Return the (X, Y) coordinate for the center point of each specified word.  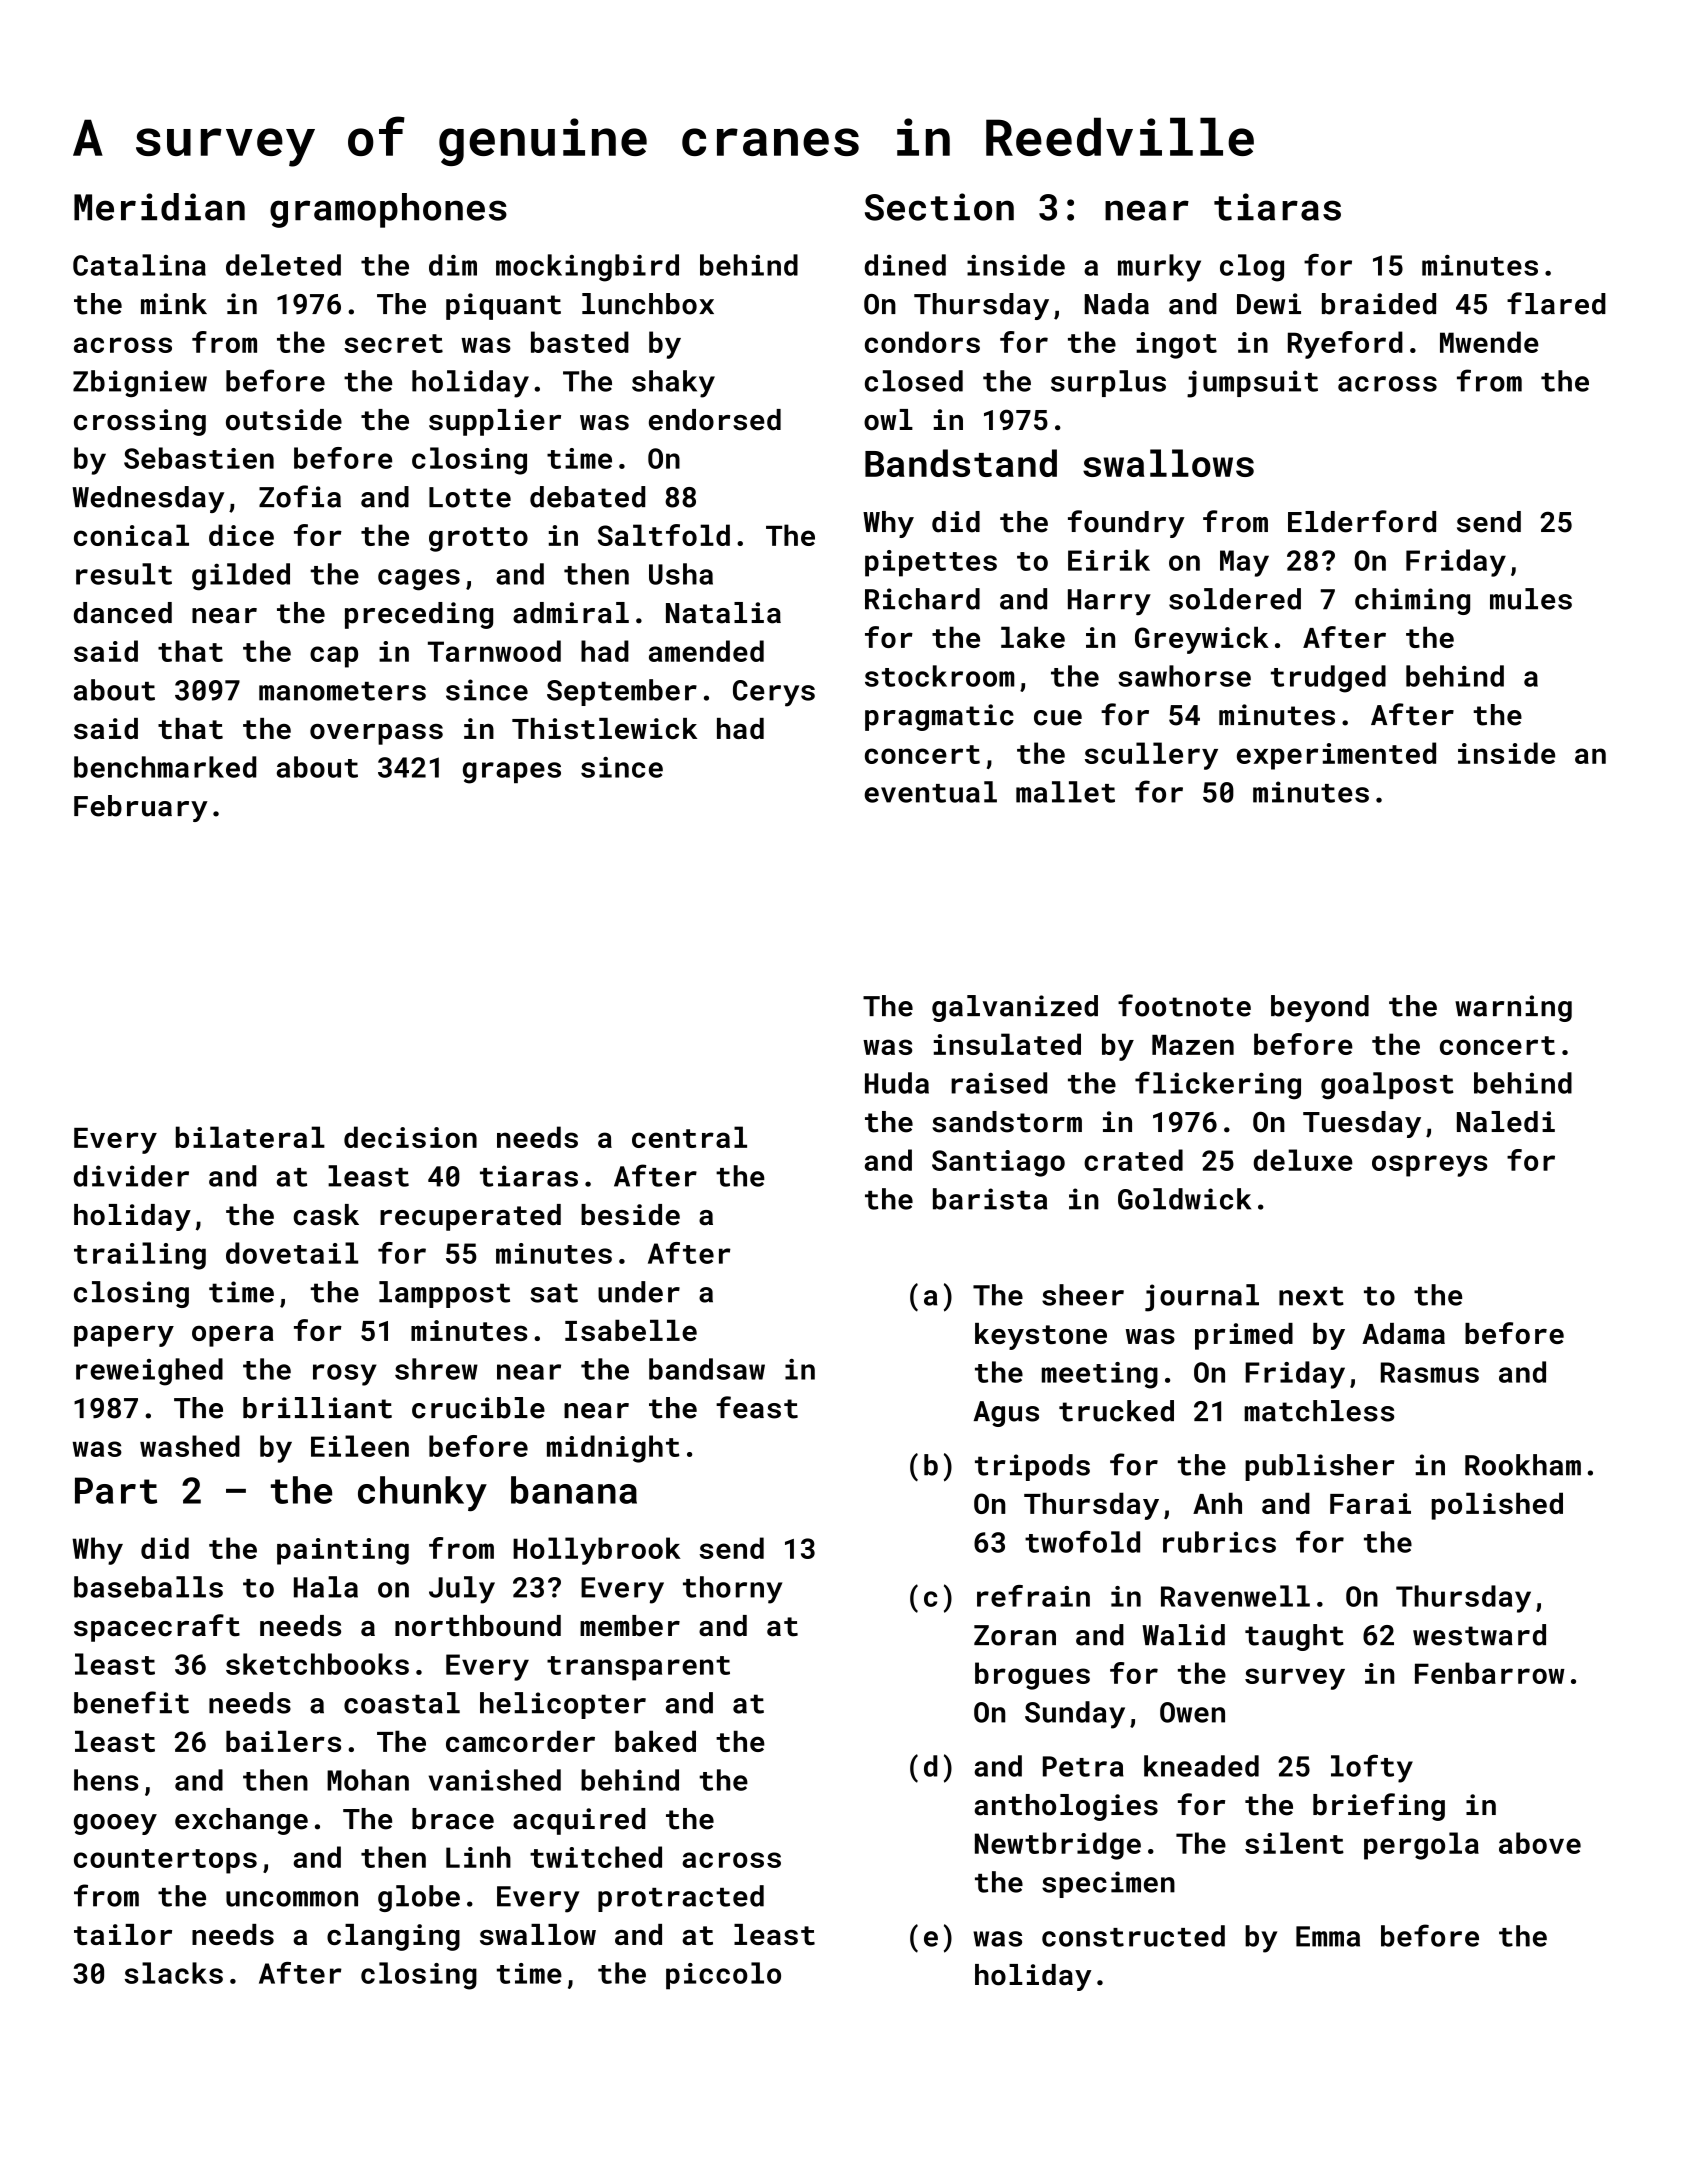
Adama (1403, 1333)
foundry (1126, 524)
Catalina (139, 265)
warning (1513, 1008)
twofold (1082, 1542)
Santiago (998, 1163)
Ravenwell (1235, 1596)
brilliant (317, 1408)
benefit (131, 1702)
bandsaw (707, 1369)
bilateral (250, 1137)
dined (905, 265)
